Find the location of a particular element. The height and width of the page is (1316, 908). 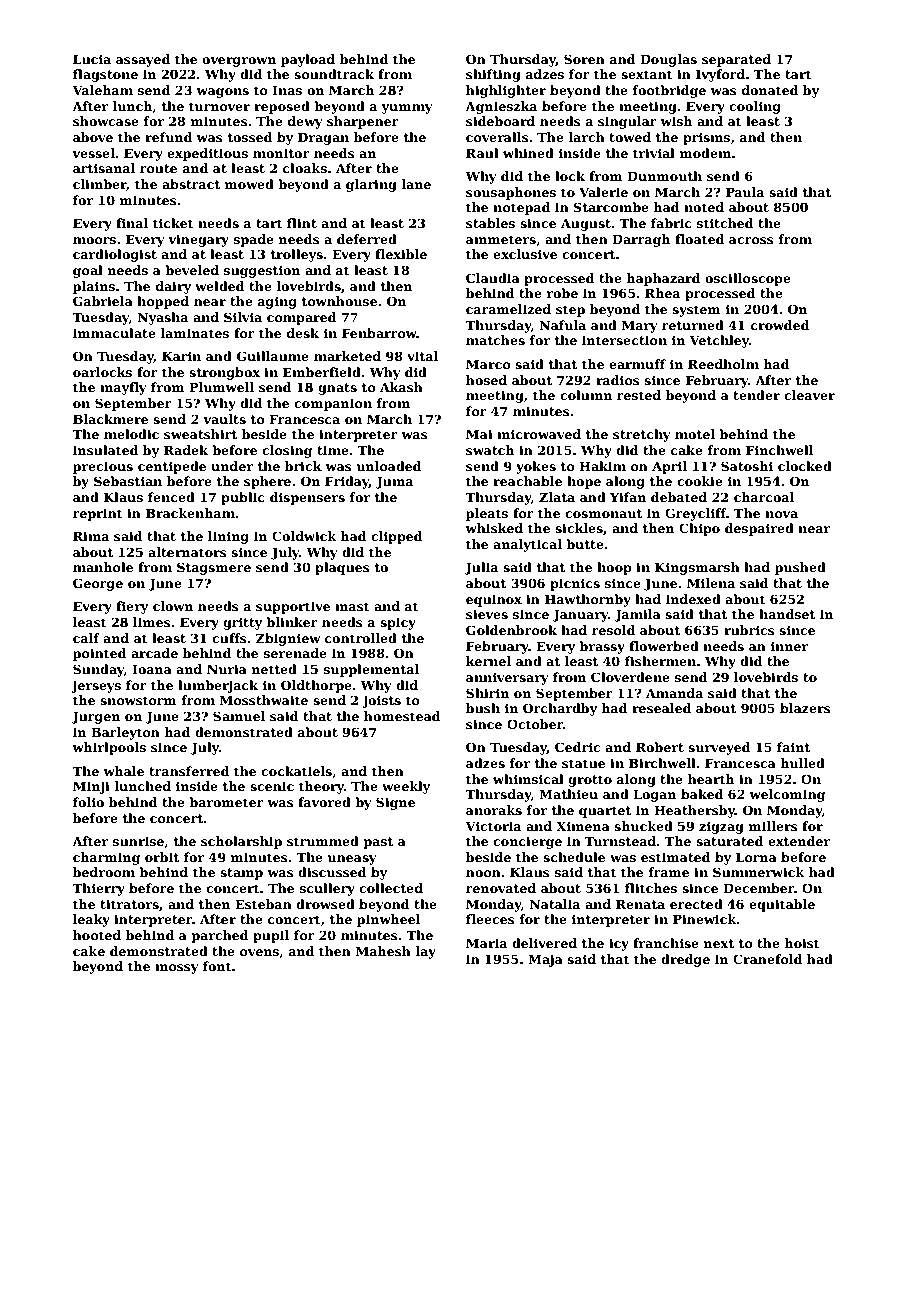

Samuel is located at coordinates (239, 716).
